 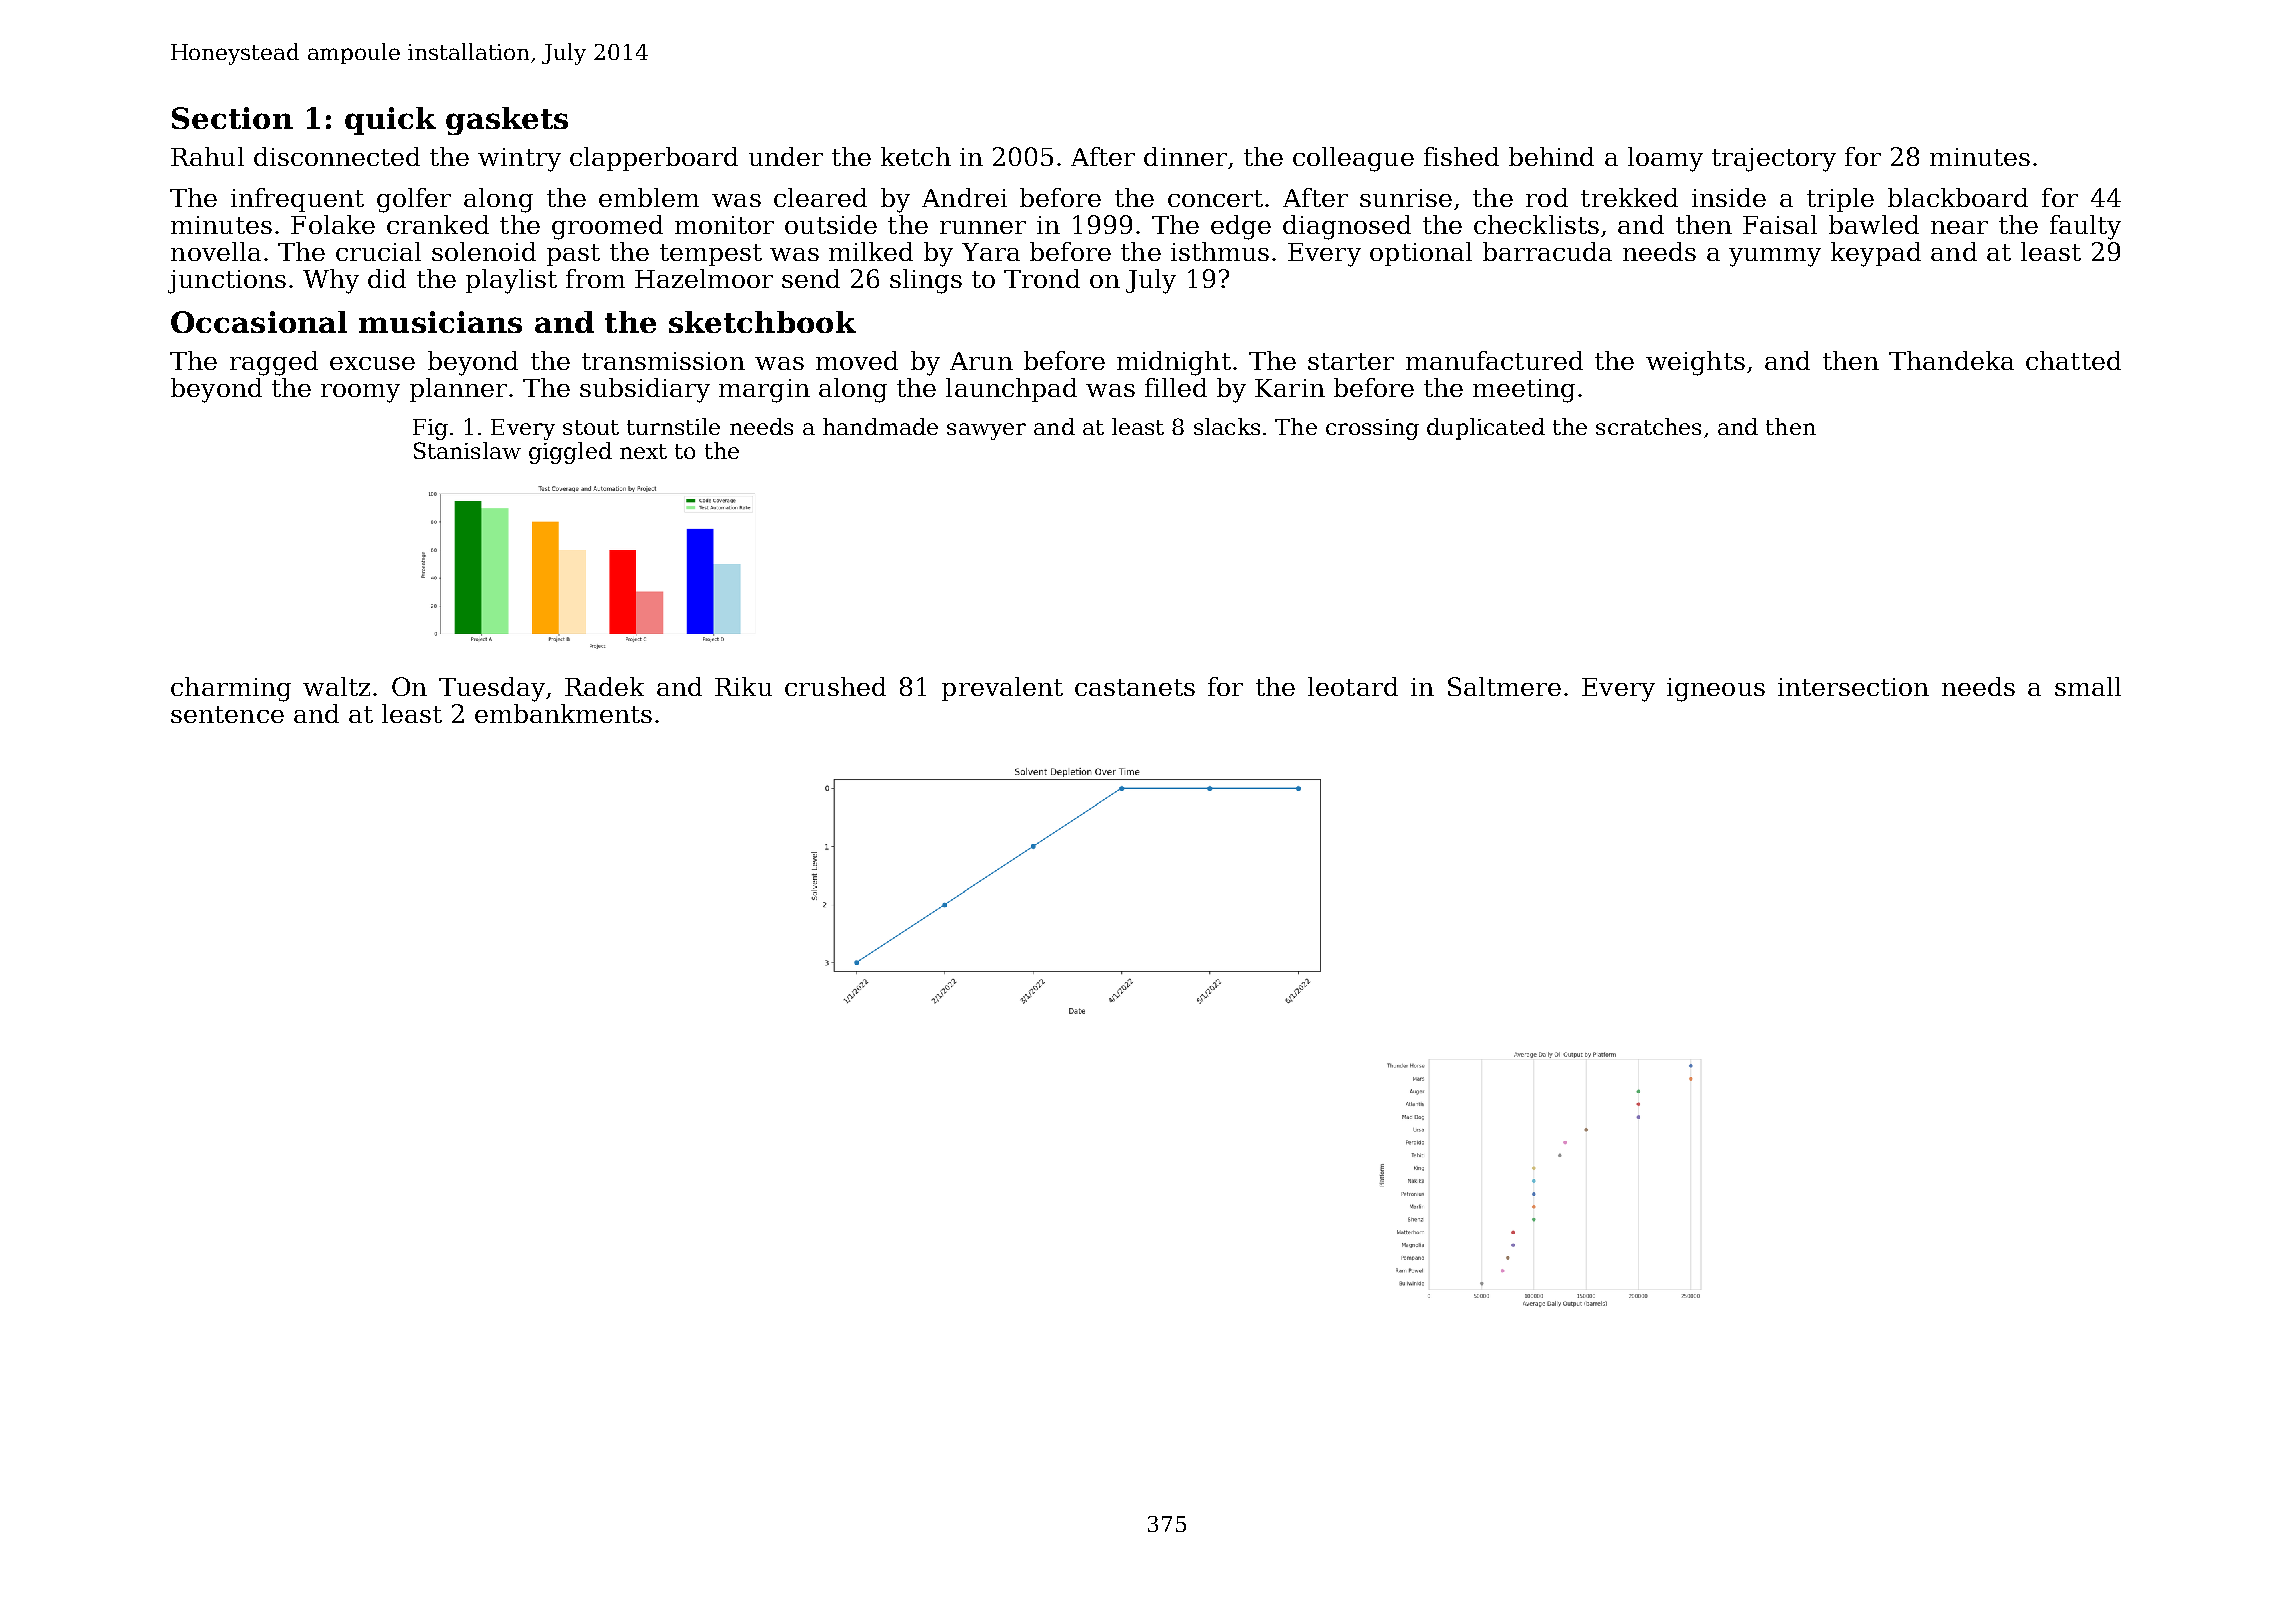 I want to click on prevalent, so click(x=1002, y=689).
